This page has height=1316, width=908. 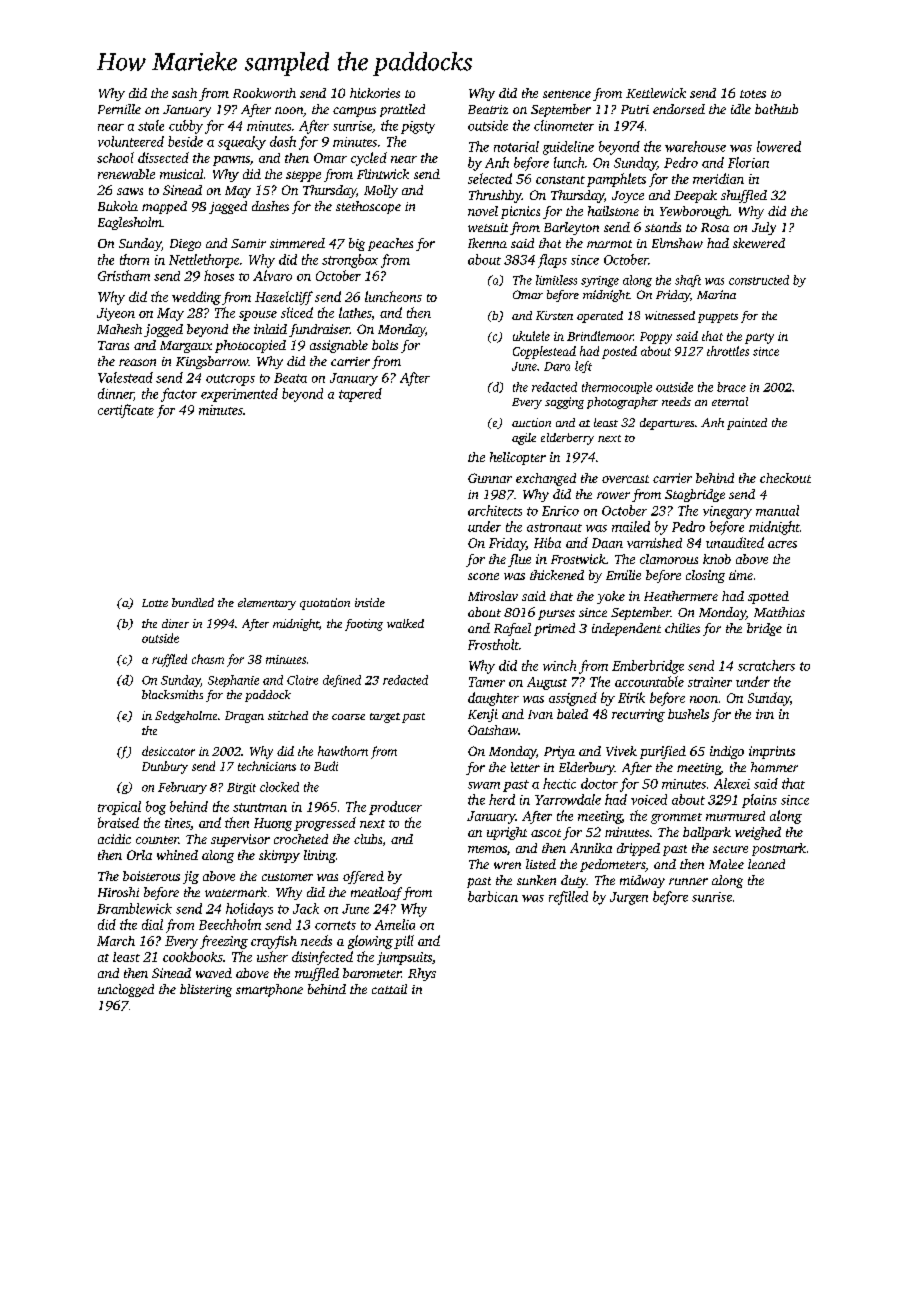 I want to click on sagging, so click(x=564, y=403).
